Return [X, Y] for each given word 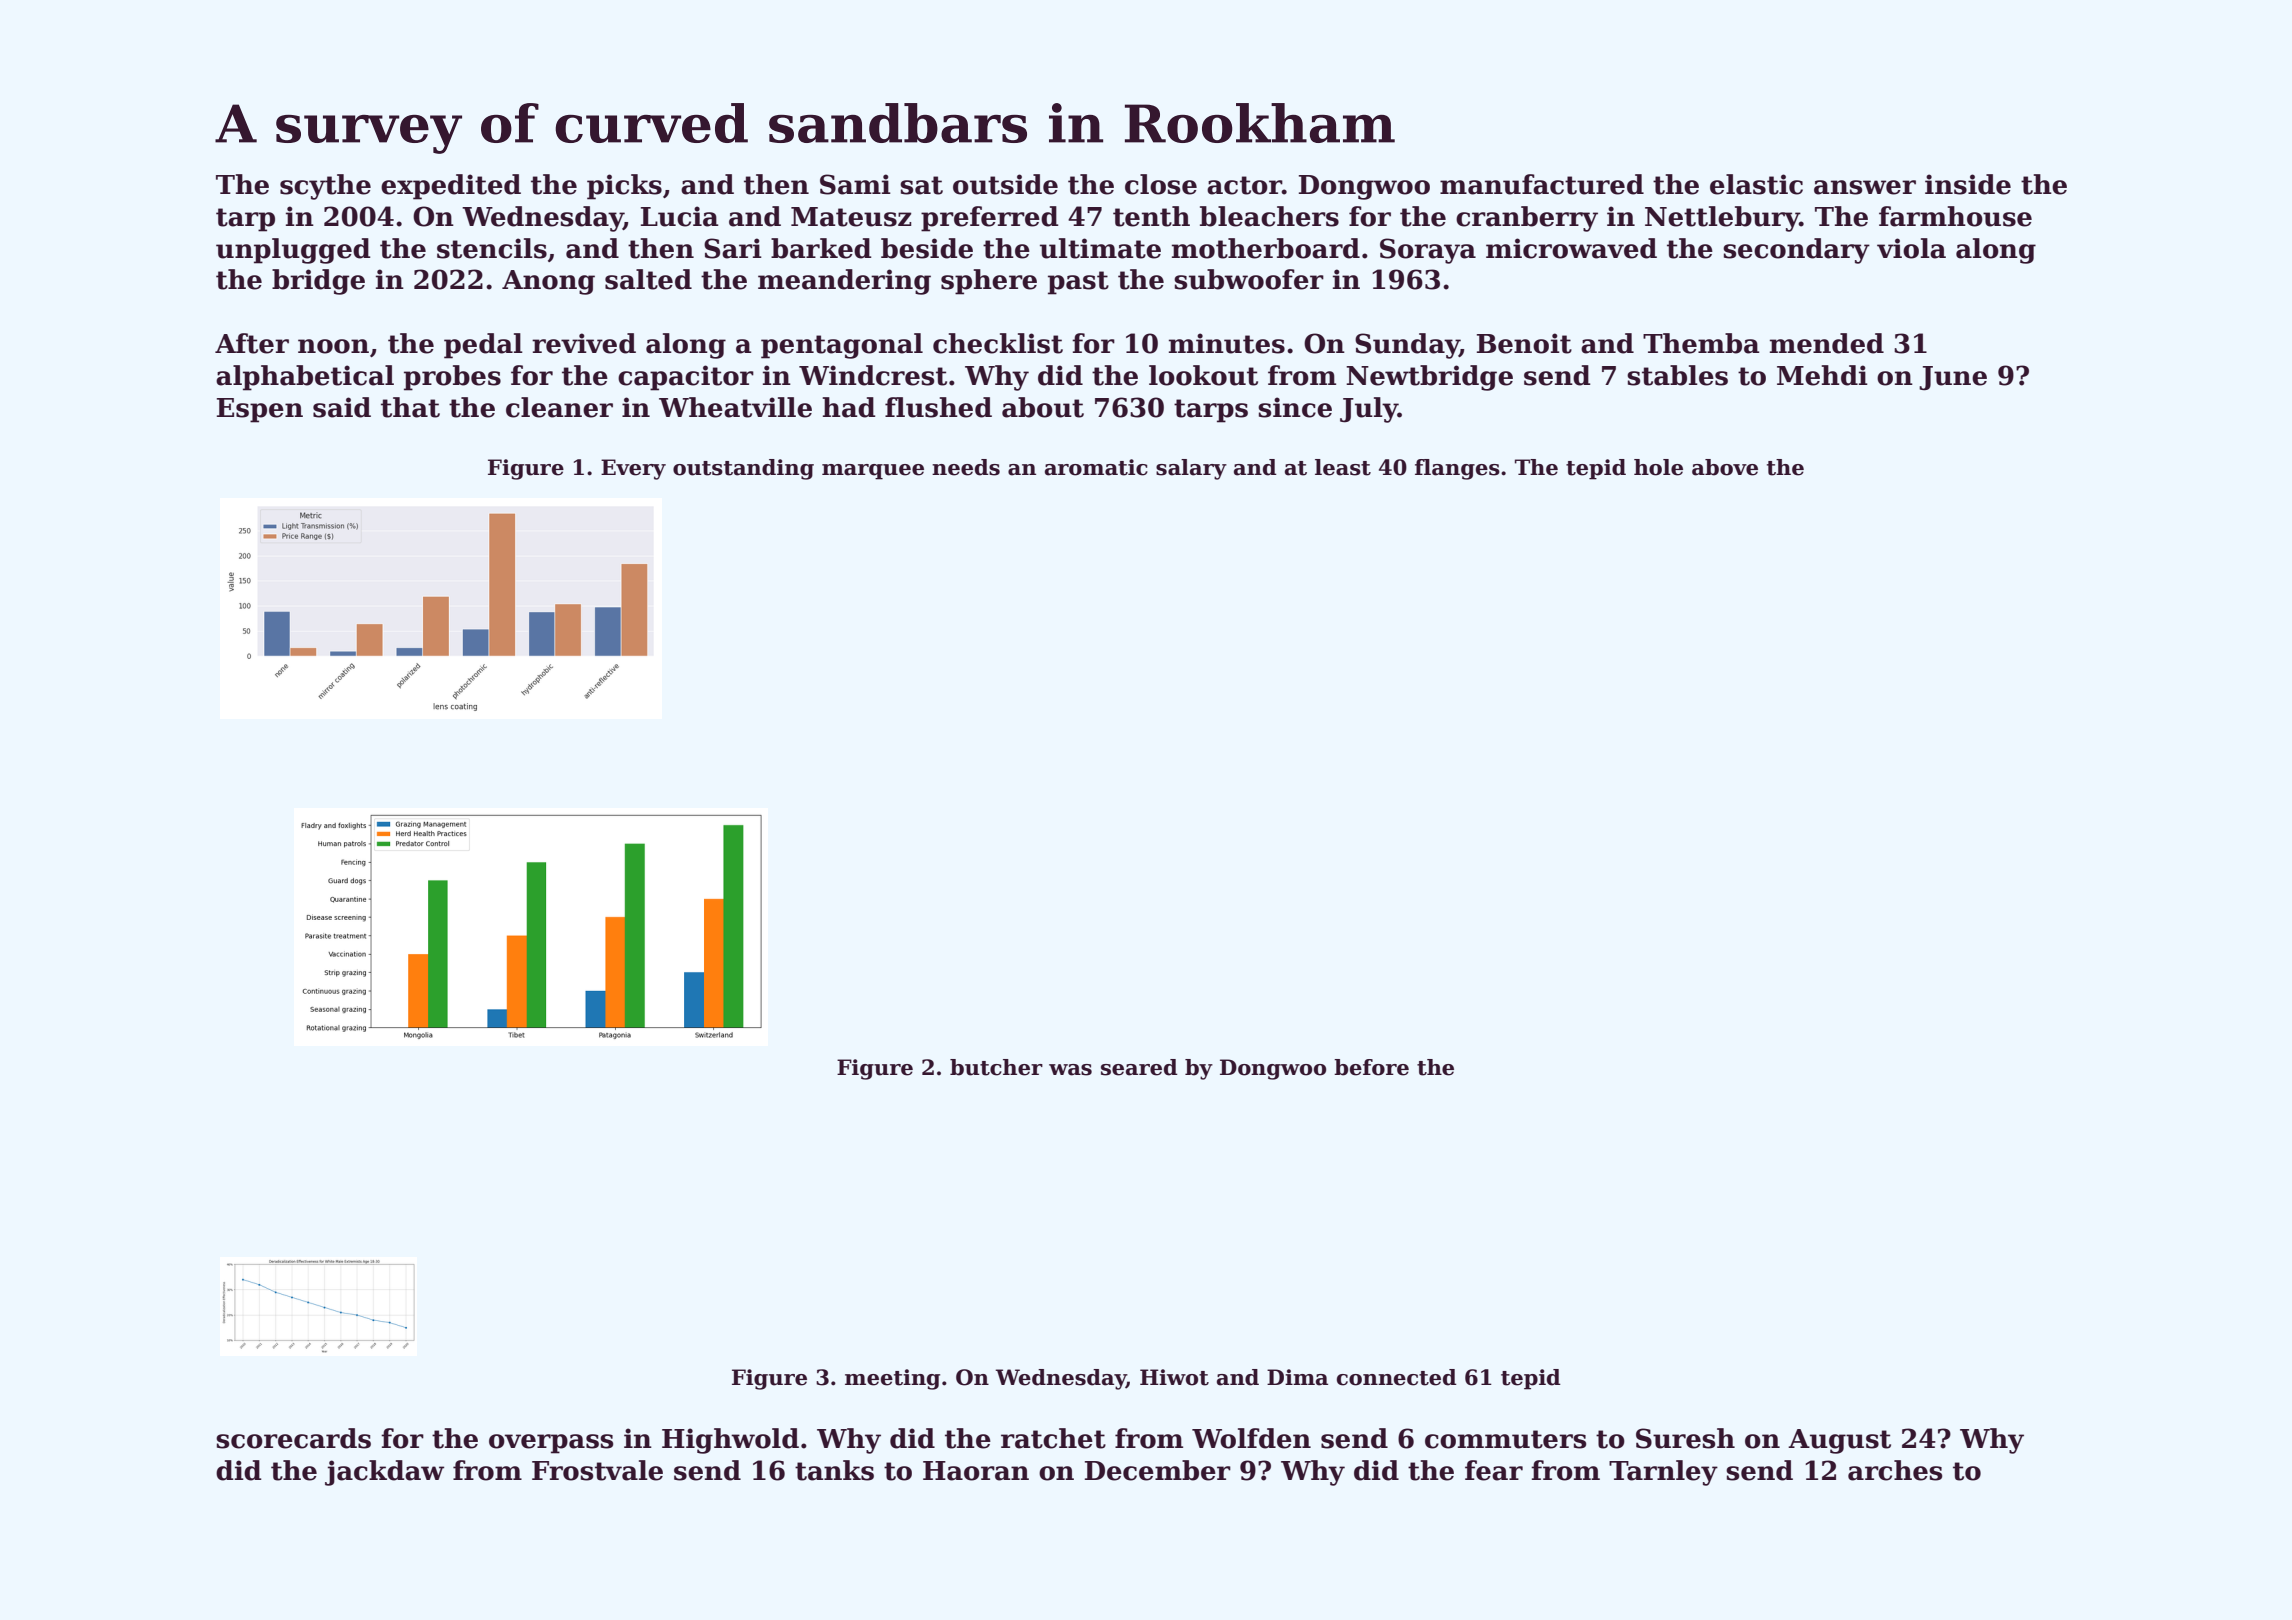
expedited [451, 187]
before [1371, 1067]
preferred [990, 219]
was [1070, 1070]
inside [1968, 184]
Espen [260, 410]
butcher [996, 1067]
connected [1397, 1377]
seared [1139, 1067]
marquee [873, 472]
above [1725, 467]
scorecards [293, 1438]
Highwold [730, 1441]
